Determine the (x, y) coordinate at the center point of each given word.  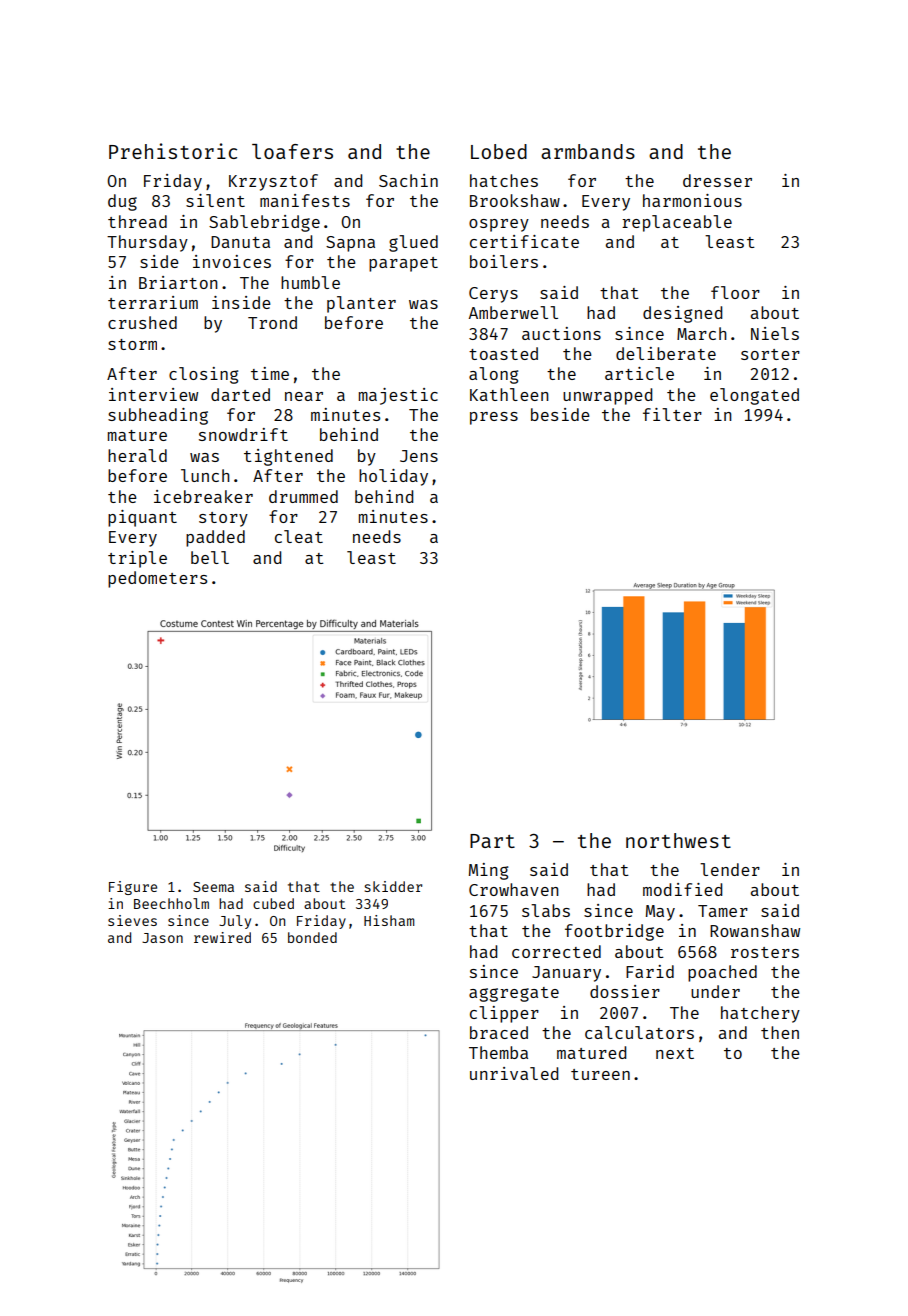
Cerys (493, 295)
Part (492, 841)
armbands (588, 151)
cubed (273, 903)
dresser (717, 180)
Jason (162, 938)
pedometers (157, 579)
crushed (142, 322)
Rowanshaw (755, 930)
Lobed (499, 151)
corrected (556, 951)
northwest (678, 840)
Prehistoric (173, 151)
